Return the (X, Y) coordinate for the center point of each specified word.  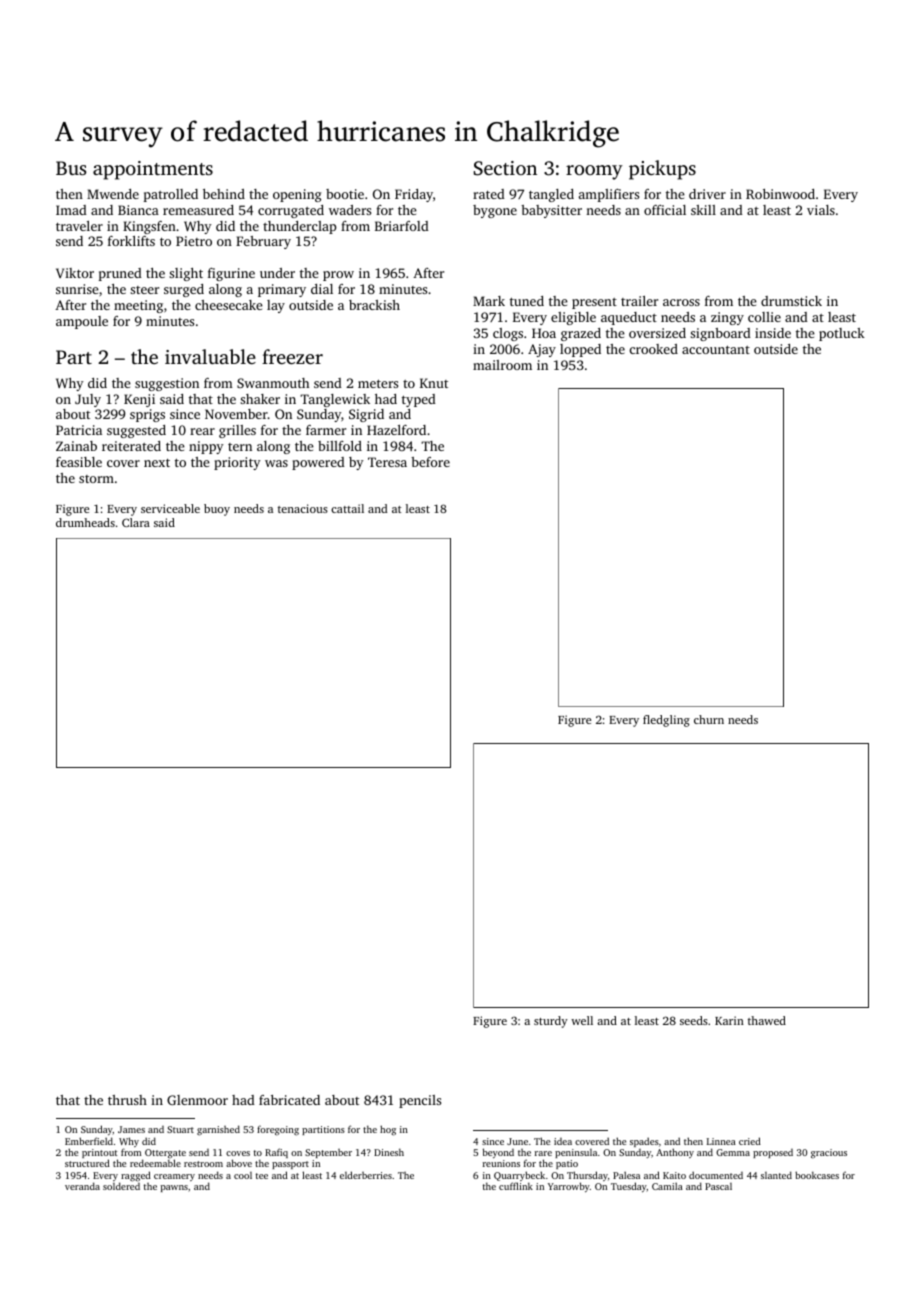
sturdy (551, 1022)
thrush (127, 1100)
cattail (347, 508)
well (582, 1020)
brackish (374, 305)
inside (773, 333)
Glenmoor (197, 1100)
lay (276, 306)
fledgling (666, 721)
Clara (136, 522)
